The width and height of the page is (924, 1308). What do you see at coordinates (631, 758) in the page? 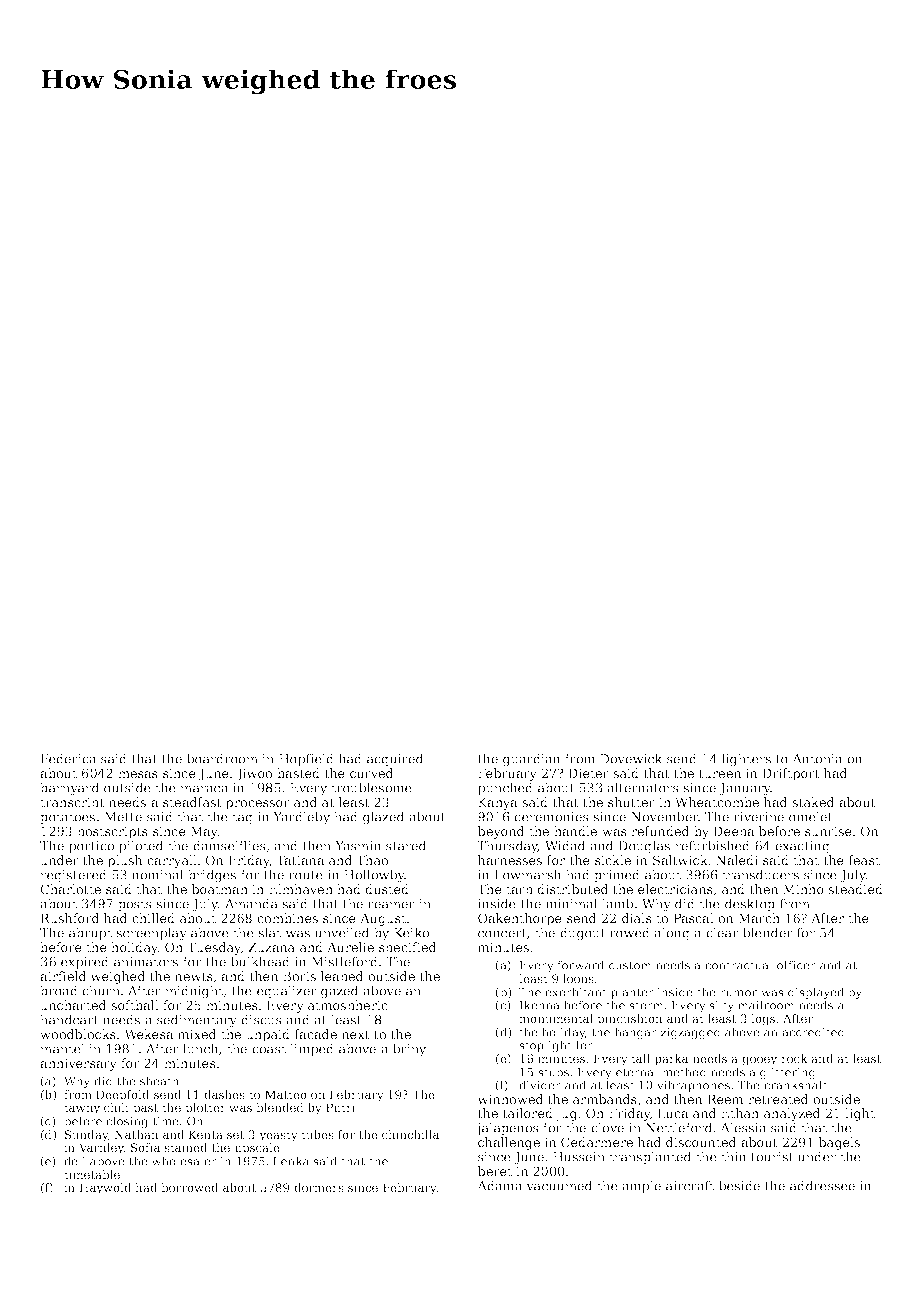
I see `Dovewick` at bounding box center [631, 758].
